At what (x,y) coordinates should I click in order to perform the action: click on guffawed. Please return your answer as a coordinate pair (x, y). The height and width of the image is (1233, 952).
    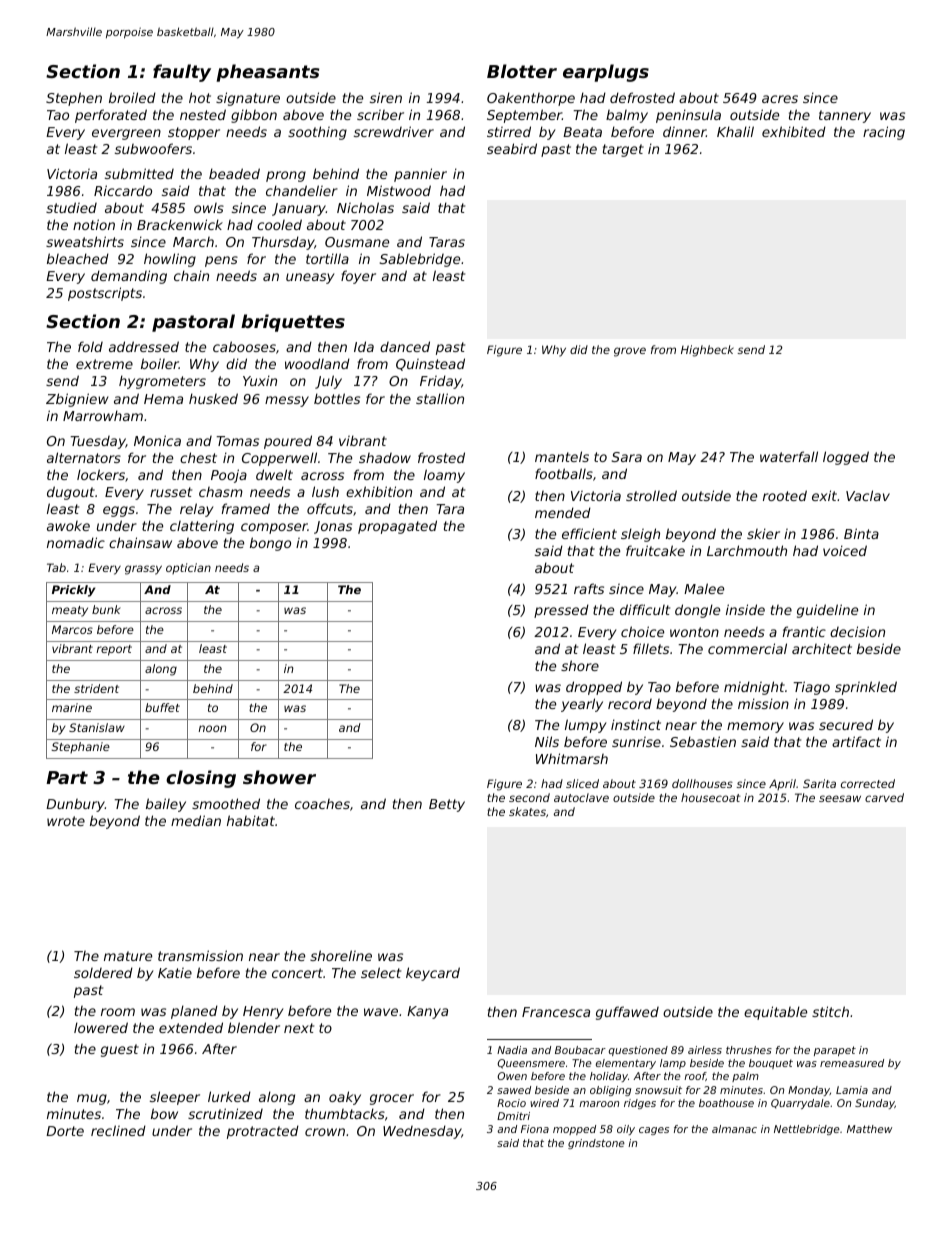
    Looking at the image, I should click on (627, 1013).
